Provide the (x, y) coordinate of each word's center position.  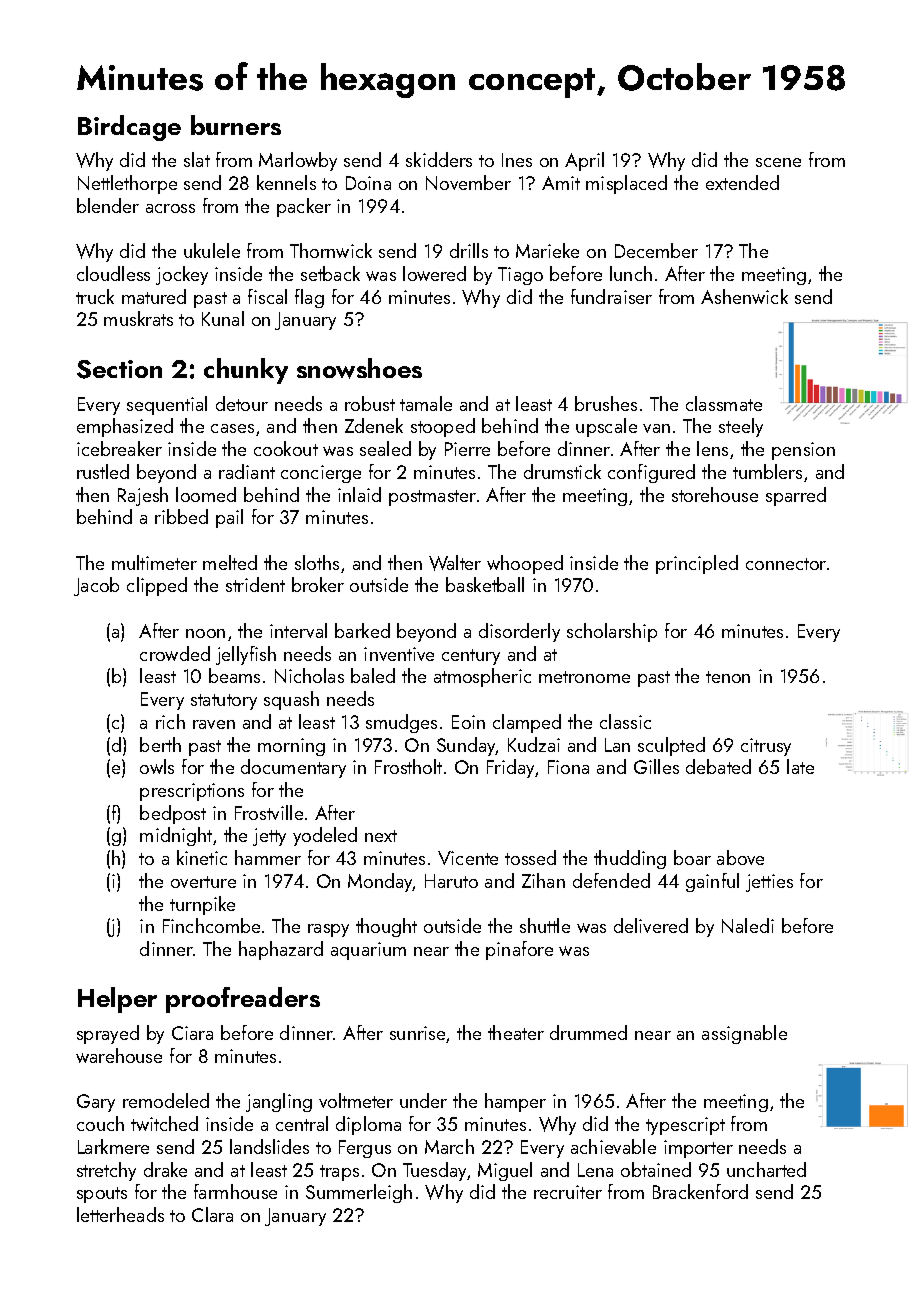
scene (778, 162)
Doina (368, 183)
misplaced (626, 184)
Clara (212, 1214)
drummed (588, 1032)
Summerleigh (359, 1193)
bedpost (173, 814)
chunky (246, 371)
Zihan (543, 880)
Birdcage (129, 128)
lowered (434, 273)
